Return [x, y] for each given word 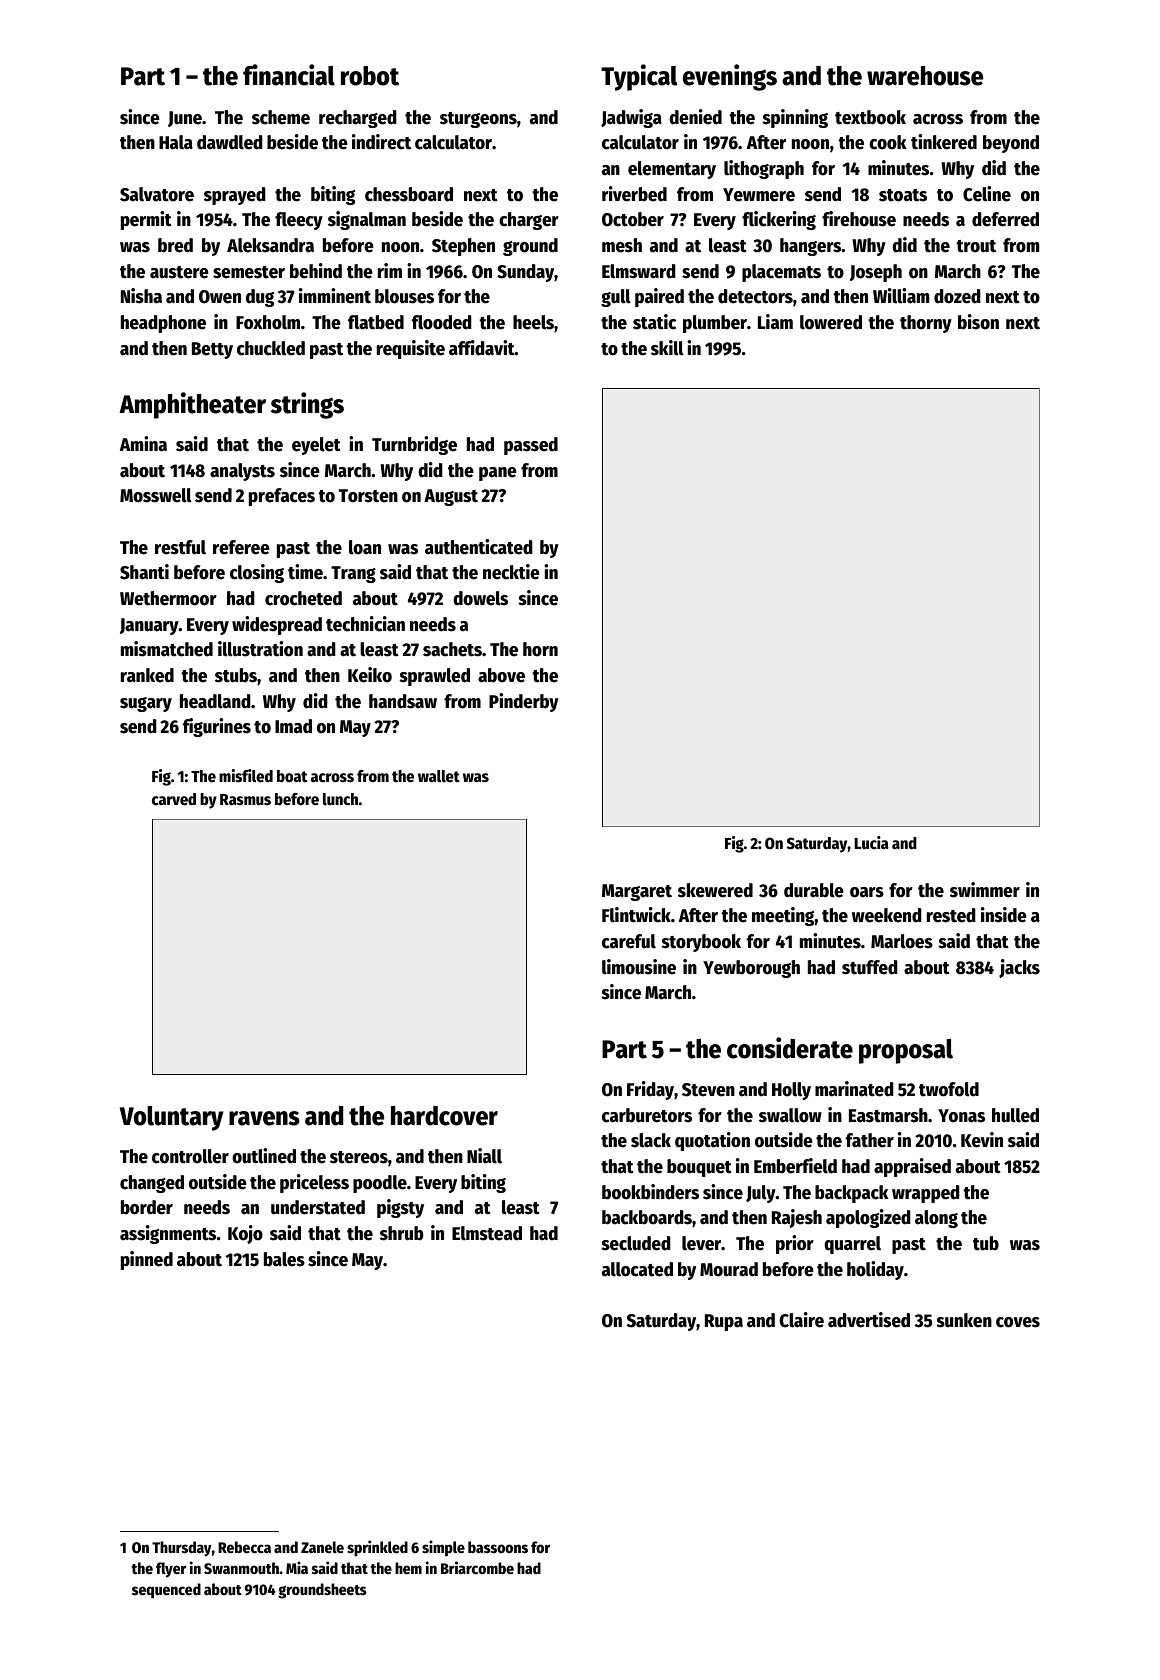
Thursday [182, 1549]
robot [370, 76]
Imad [293, 726]
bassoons [498, 1547]
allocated [637, 1269]
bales [284, 1259]
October [633, 219]
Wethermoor [168, 598]
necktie [511, 572]
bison [978, 322]
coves [1018, 1322]
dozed [957, 296]
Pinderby [524, 702]
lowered [831, 322]
